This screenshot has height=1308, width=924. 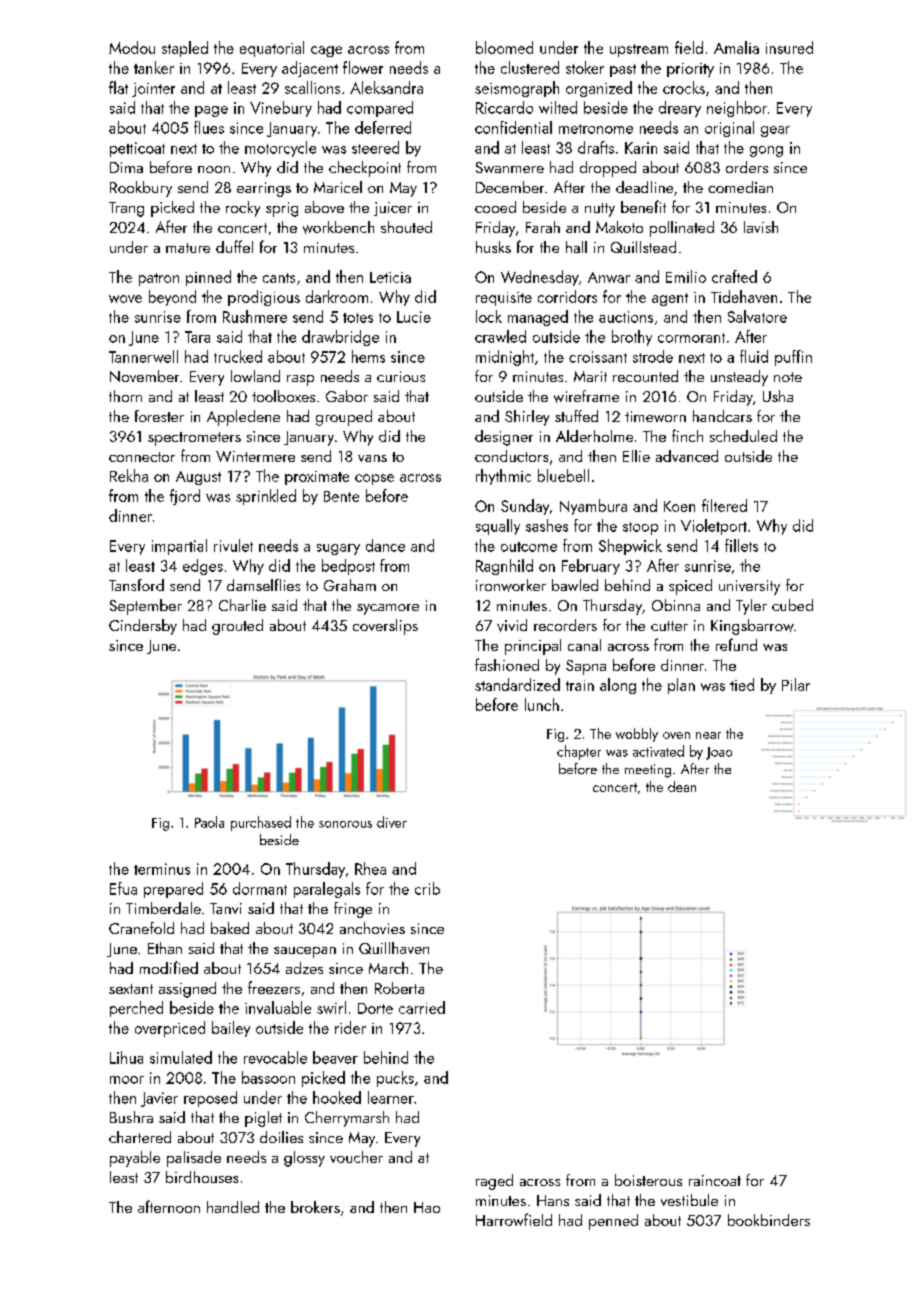 I want to click on raged, so click(x=494, y=1182).
